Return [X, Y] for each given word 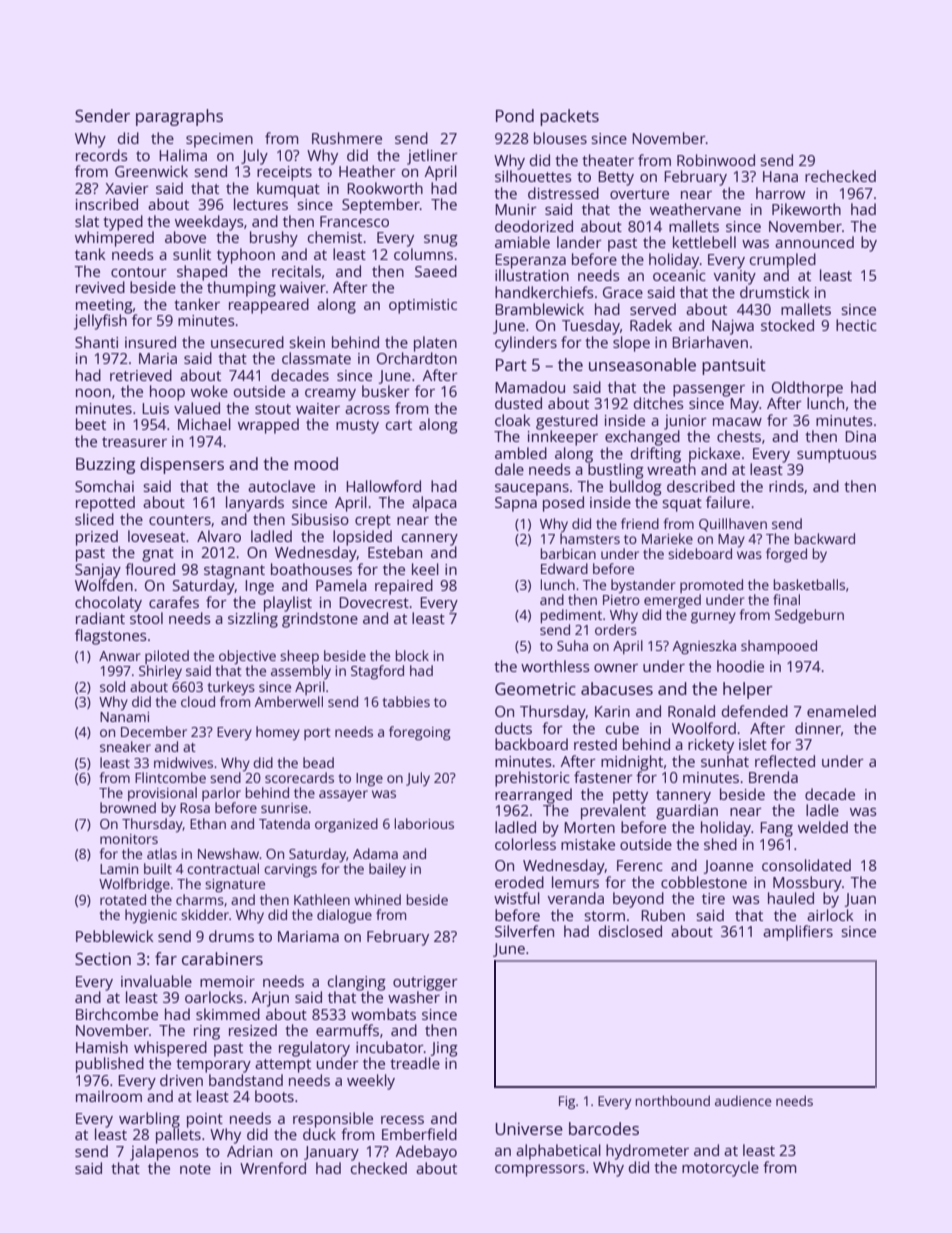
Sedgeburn [809, 616]
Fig [567, 1102]
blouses [560, 138]
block [412, 655]
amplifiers [798, 933]
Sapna [516, 504]
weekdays [209, 223]
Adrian [249, 1151]
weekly [371, 1082]
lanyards [255, 504]
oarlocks [214, 997]
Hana [780, 176]
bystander [643, 586]
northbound [672, 1100]
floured [150, 569]
